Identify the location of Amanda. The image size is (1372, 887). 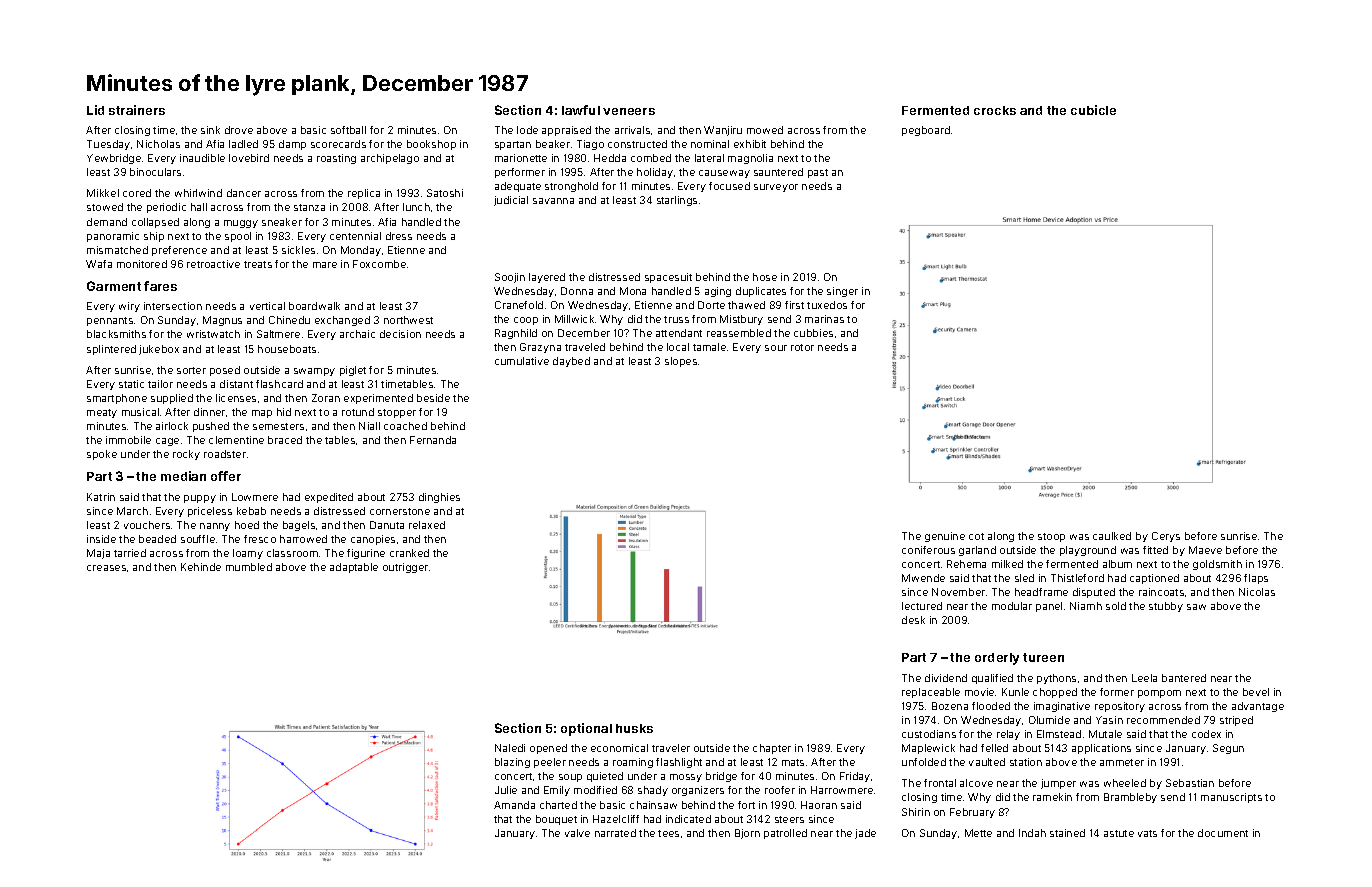
(514, 805).
